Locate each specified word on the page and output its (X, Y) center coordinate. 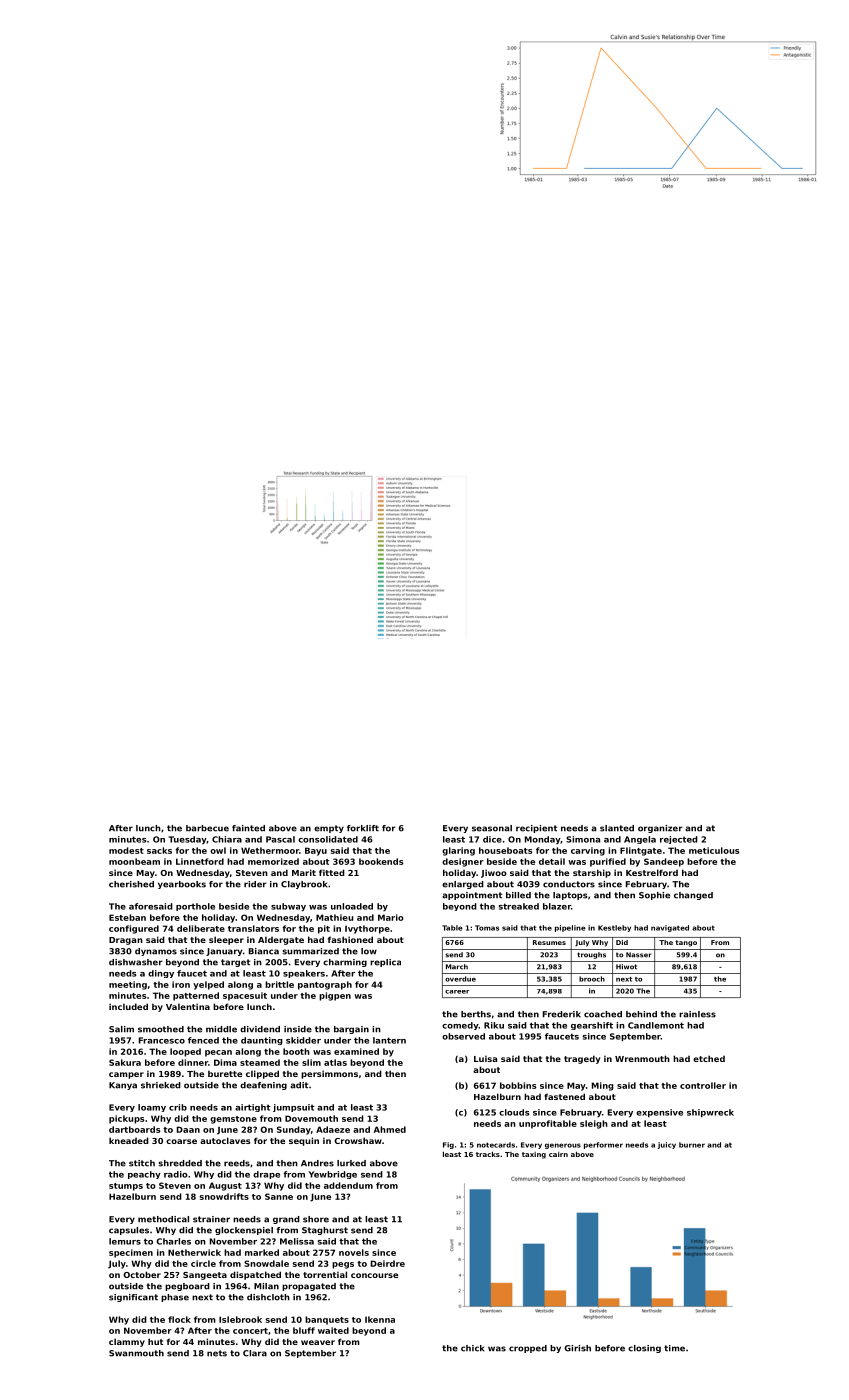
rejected (679, 840)
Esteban (127, 917)
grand (286, 1220)
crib (178, 1107)
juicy (667, 1145)
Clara (255, 1353)
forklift (363, 828)
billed (518, 895)
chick (473, 1348)
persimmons (329, 1074)
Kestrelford (652, 872)
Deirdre (388, 1263)
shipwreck (710, 1113)
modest (126, 850)
